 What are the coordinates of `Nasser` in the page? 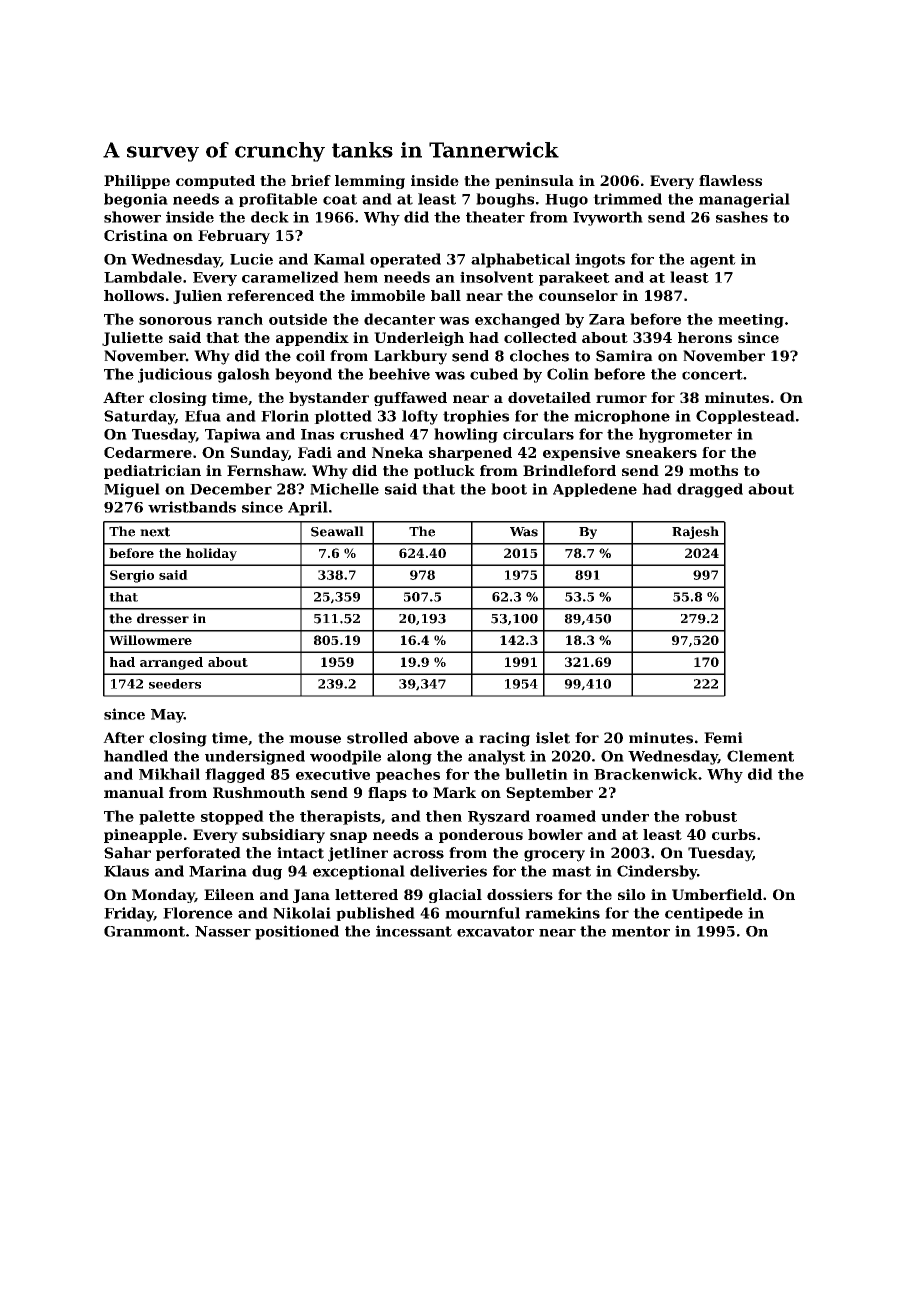 It's located at (223, 931).
